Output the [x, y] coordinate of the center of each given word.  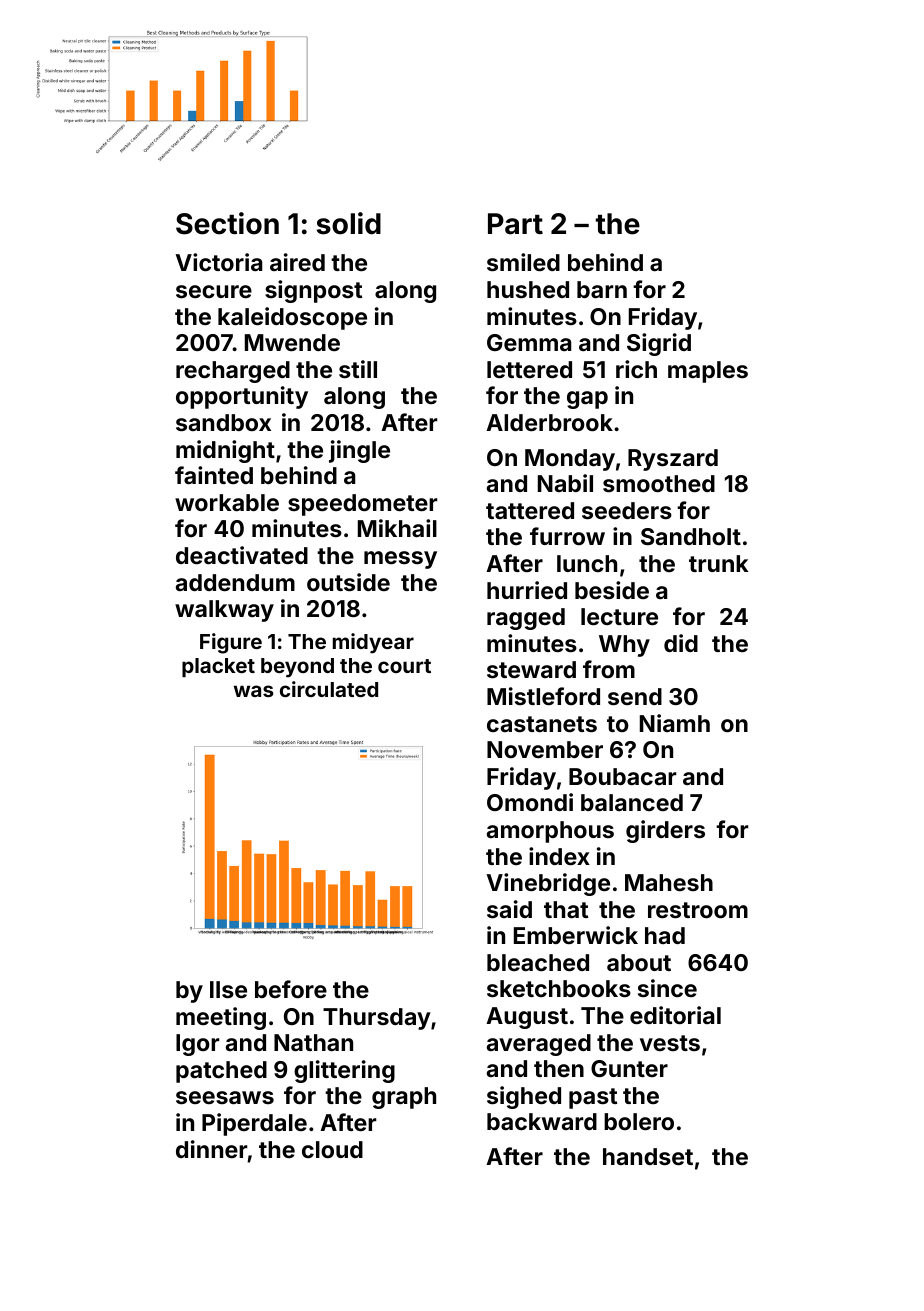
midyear [373, 643]
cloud [332, 1149]
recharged [233, 372]
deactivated [242, 555]
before [291, 989]
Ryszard [673, 460]
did [681, 643]
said [509, 909]
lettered [529, 369]
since [667, 988]
